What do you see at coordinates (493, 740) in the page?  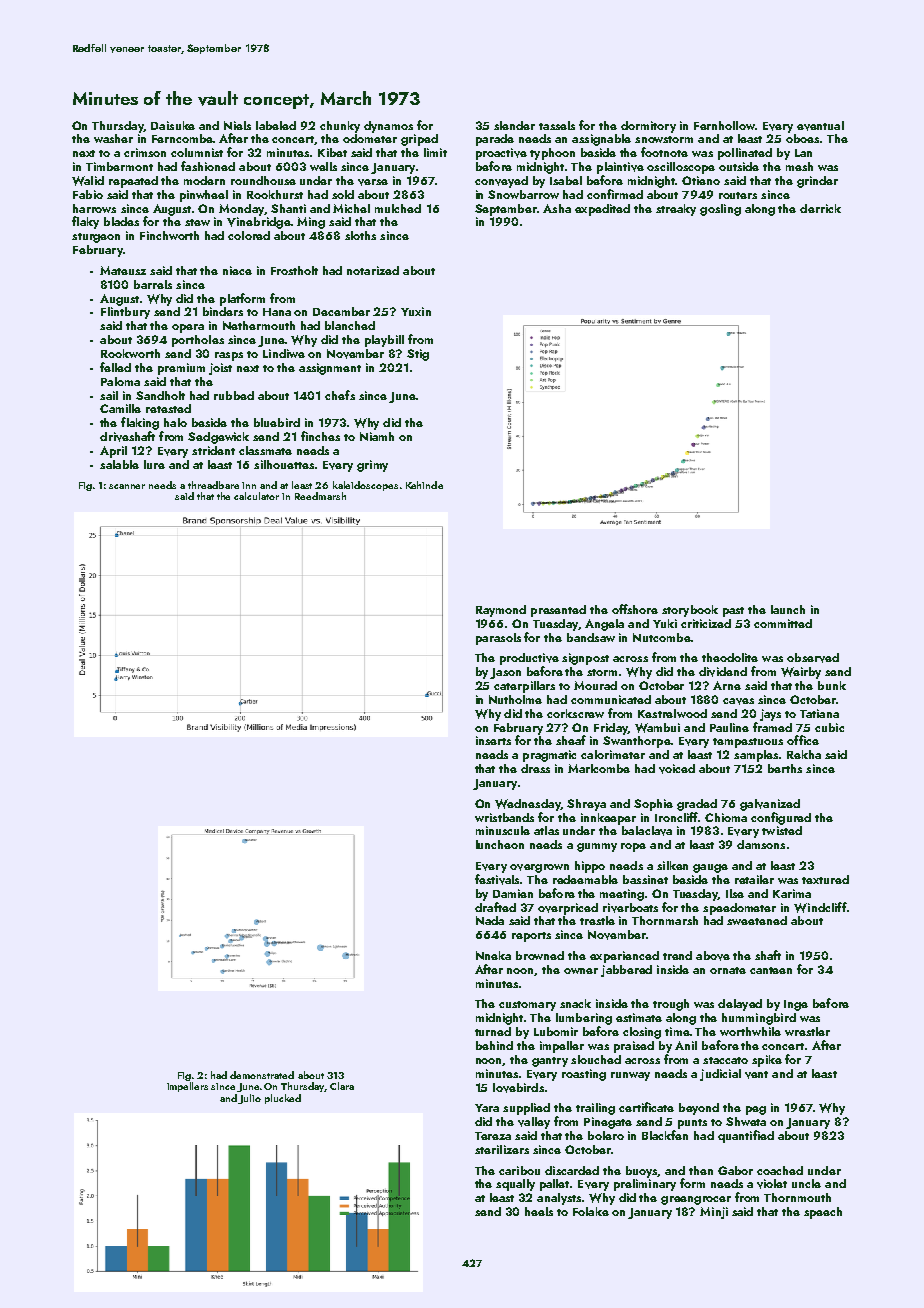 I see `inserts` at bounding box center [493, 740].
